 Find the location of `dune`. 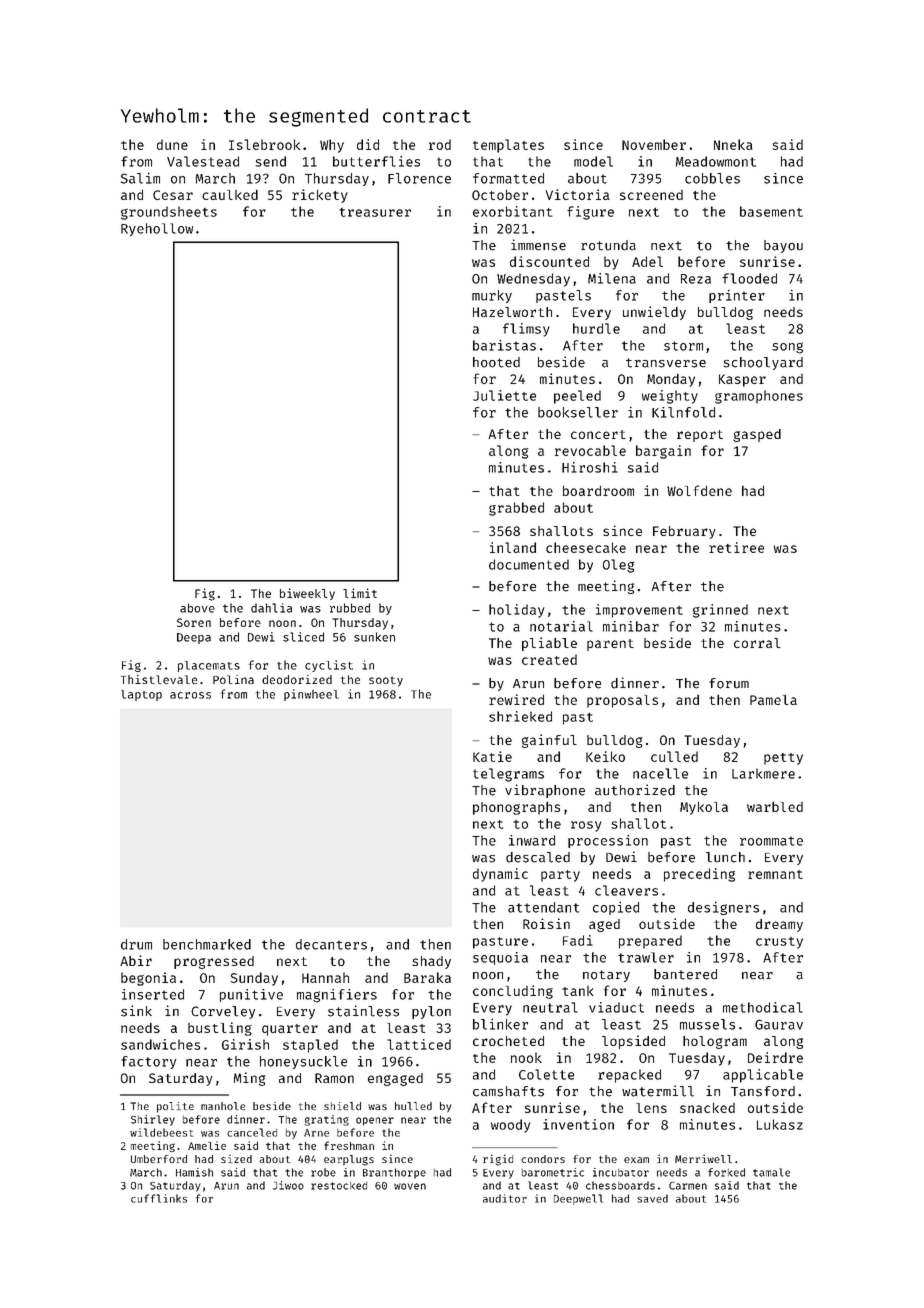

dune is located at coordinates (172, 144).
